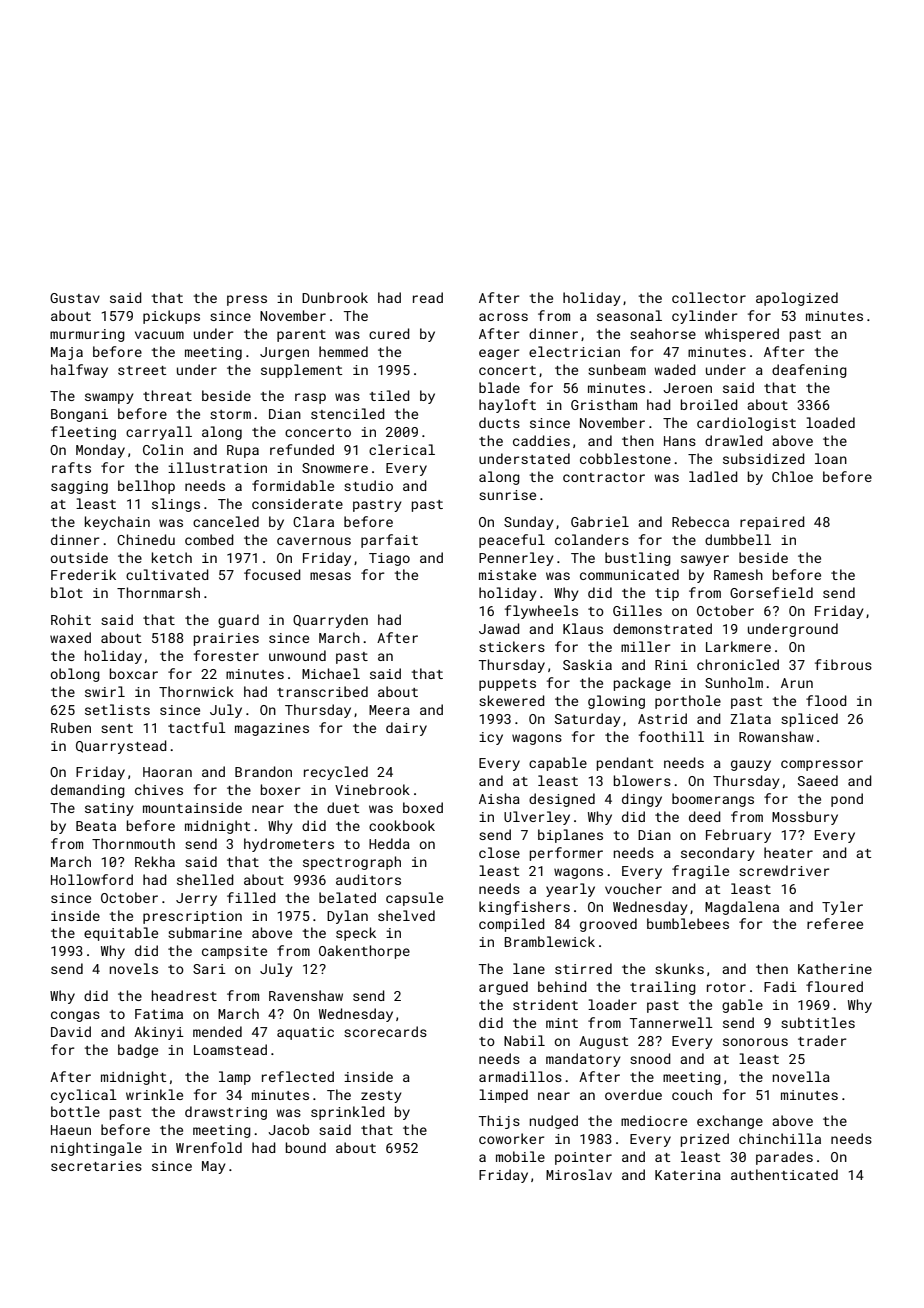 The image size is (924, 1308). What do you see at coordinates (96, 1166) in the image?
I see `secretaries` at bounding box center [96, 1166].
